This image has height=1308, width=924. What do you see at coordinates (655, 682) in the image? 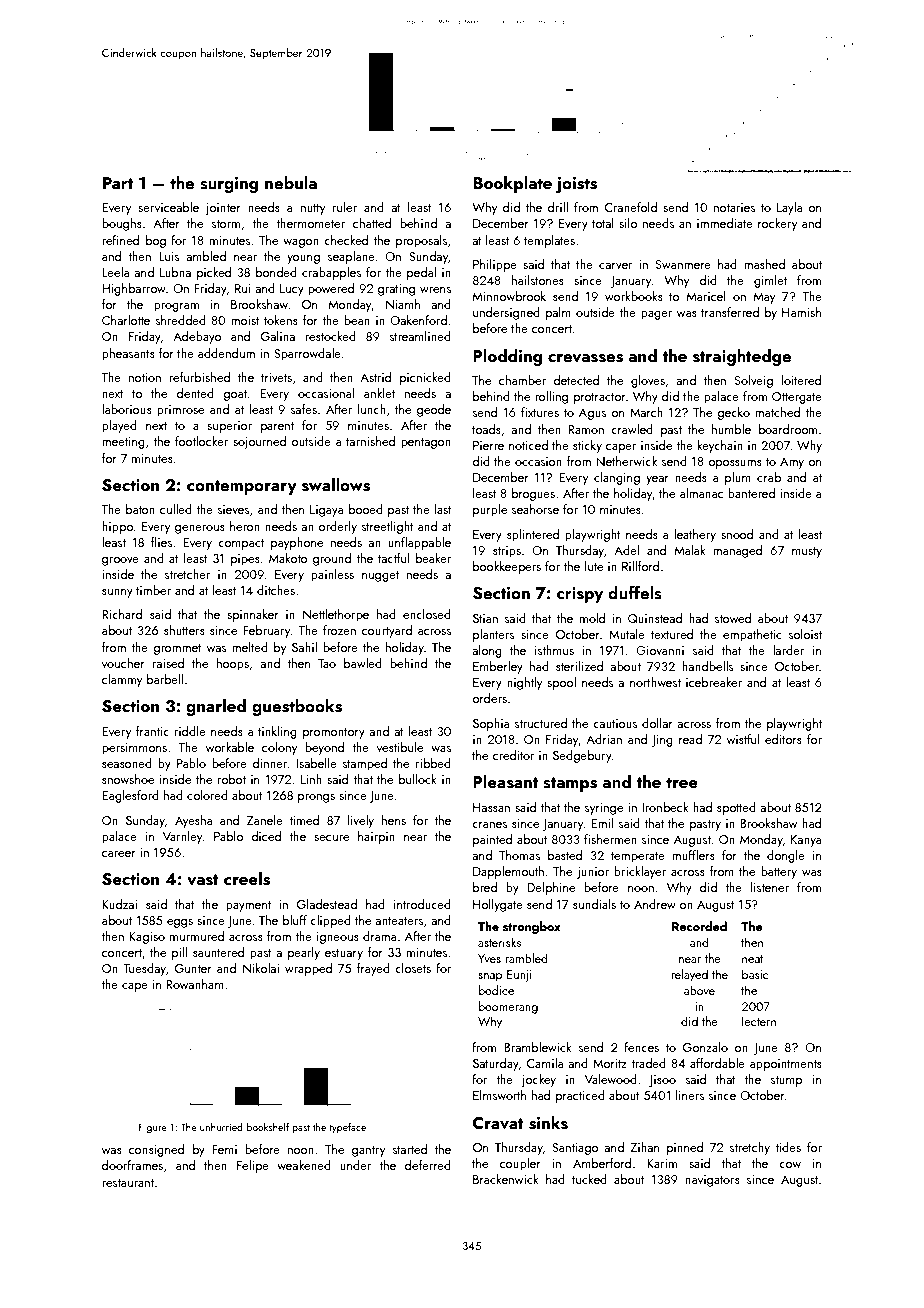
I see `northwest` at bounding box center [655, 682].
